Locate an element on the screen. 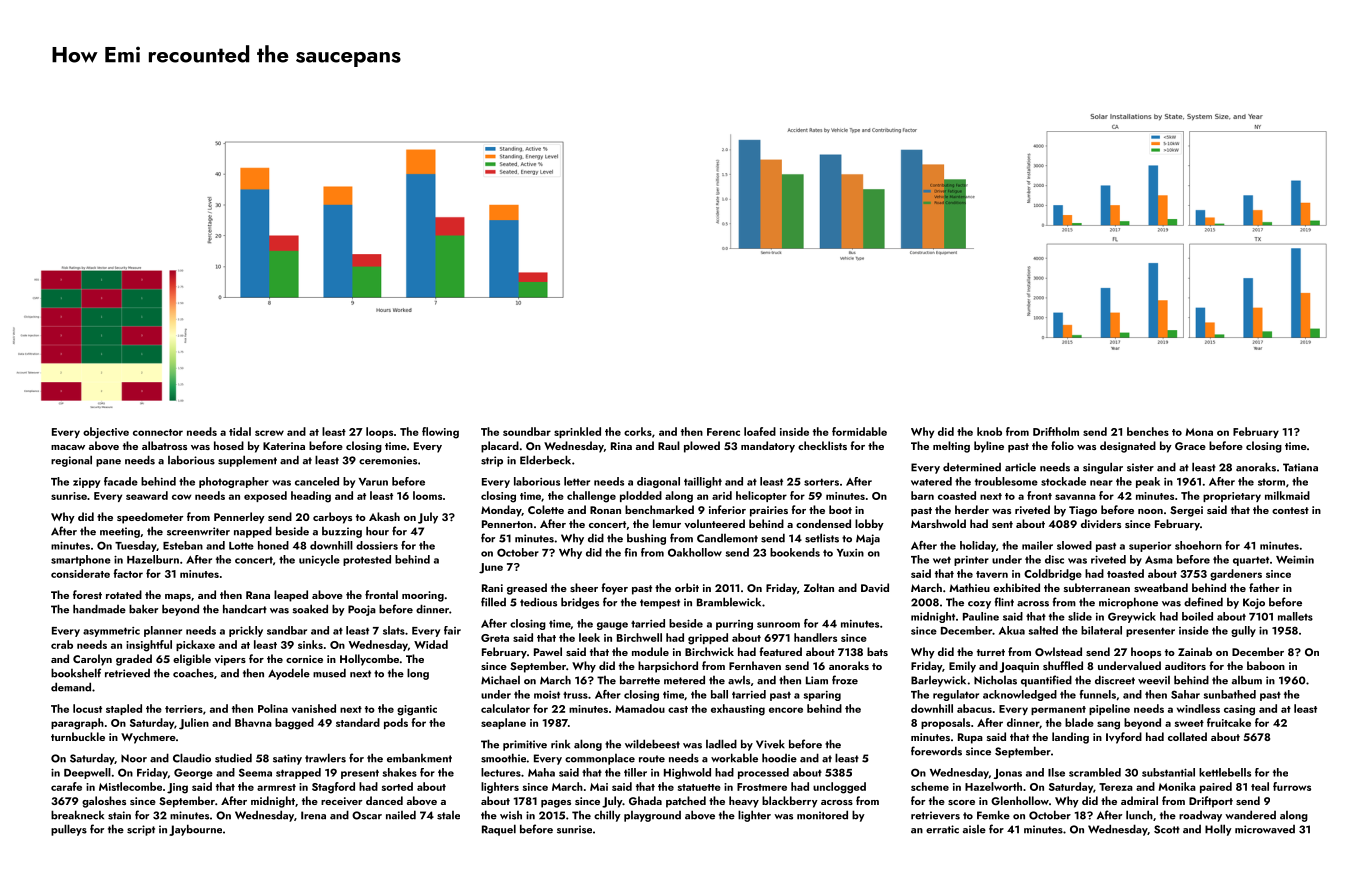  stain is located at coordinates (119, 815).
